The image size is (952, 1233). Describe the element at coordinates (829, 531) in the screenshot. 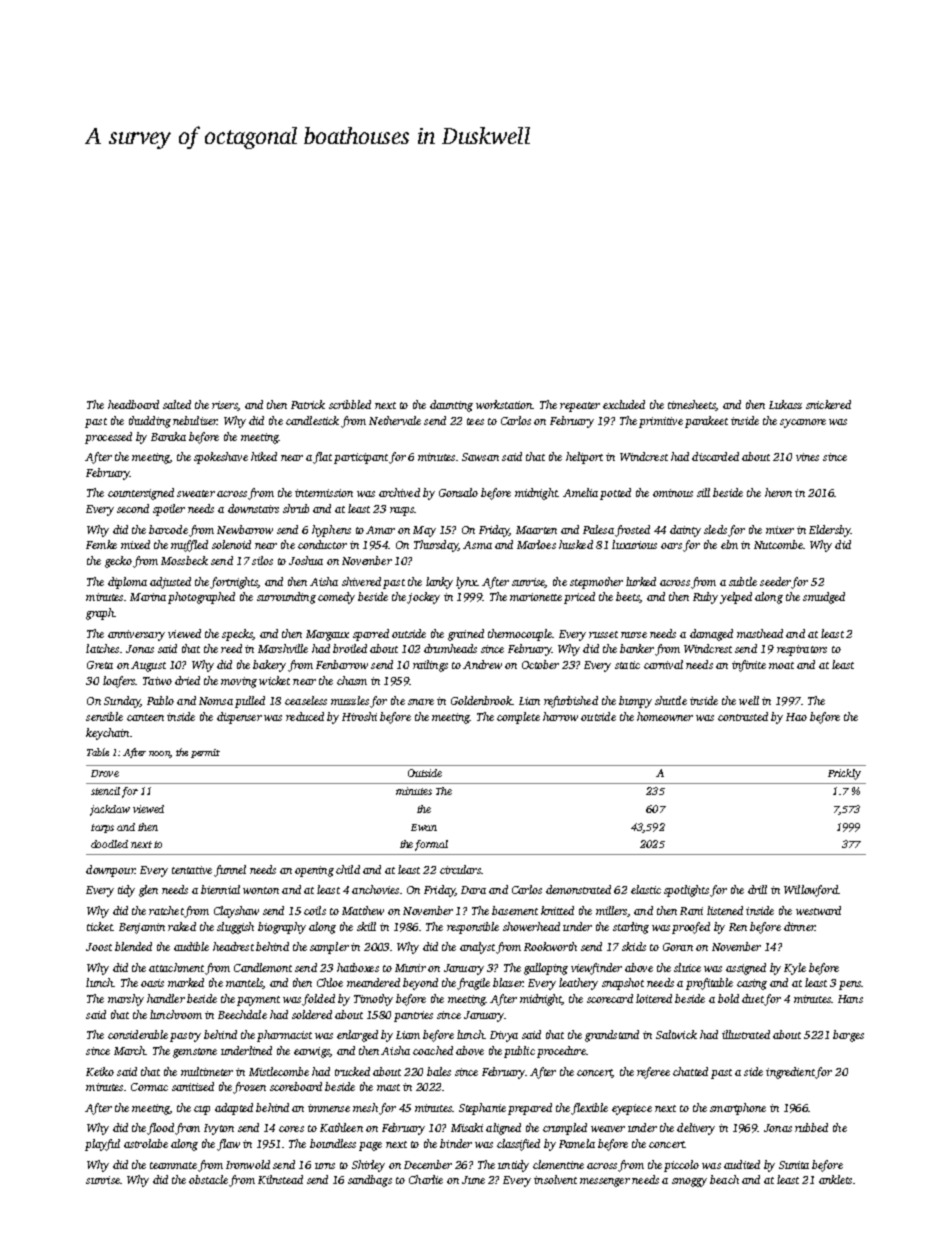

I see `Eldersby` at that location.
